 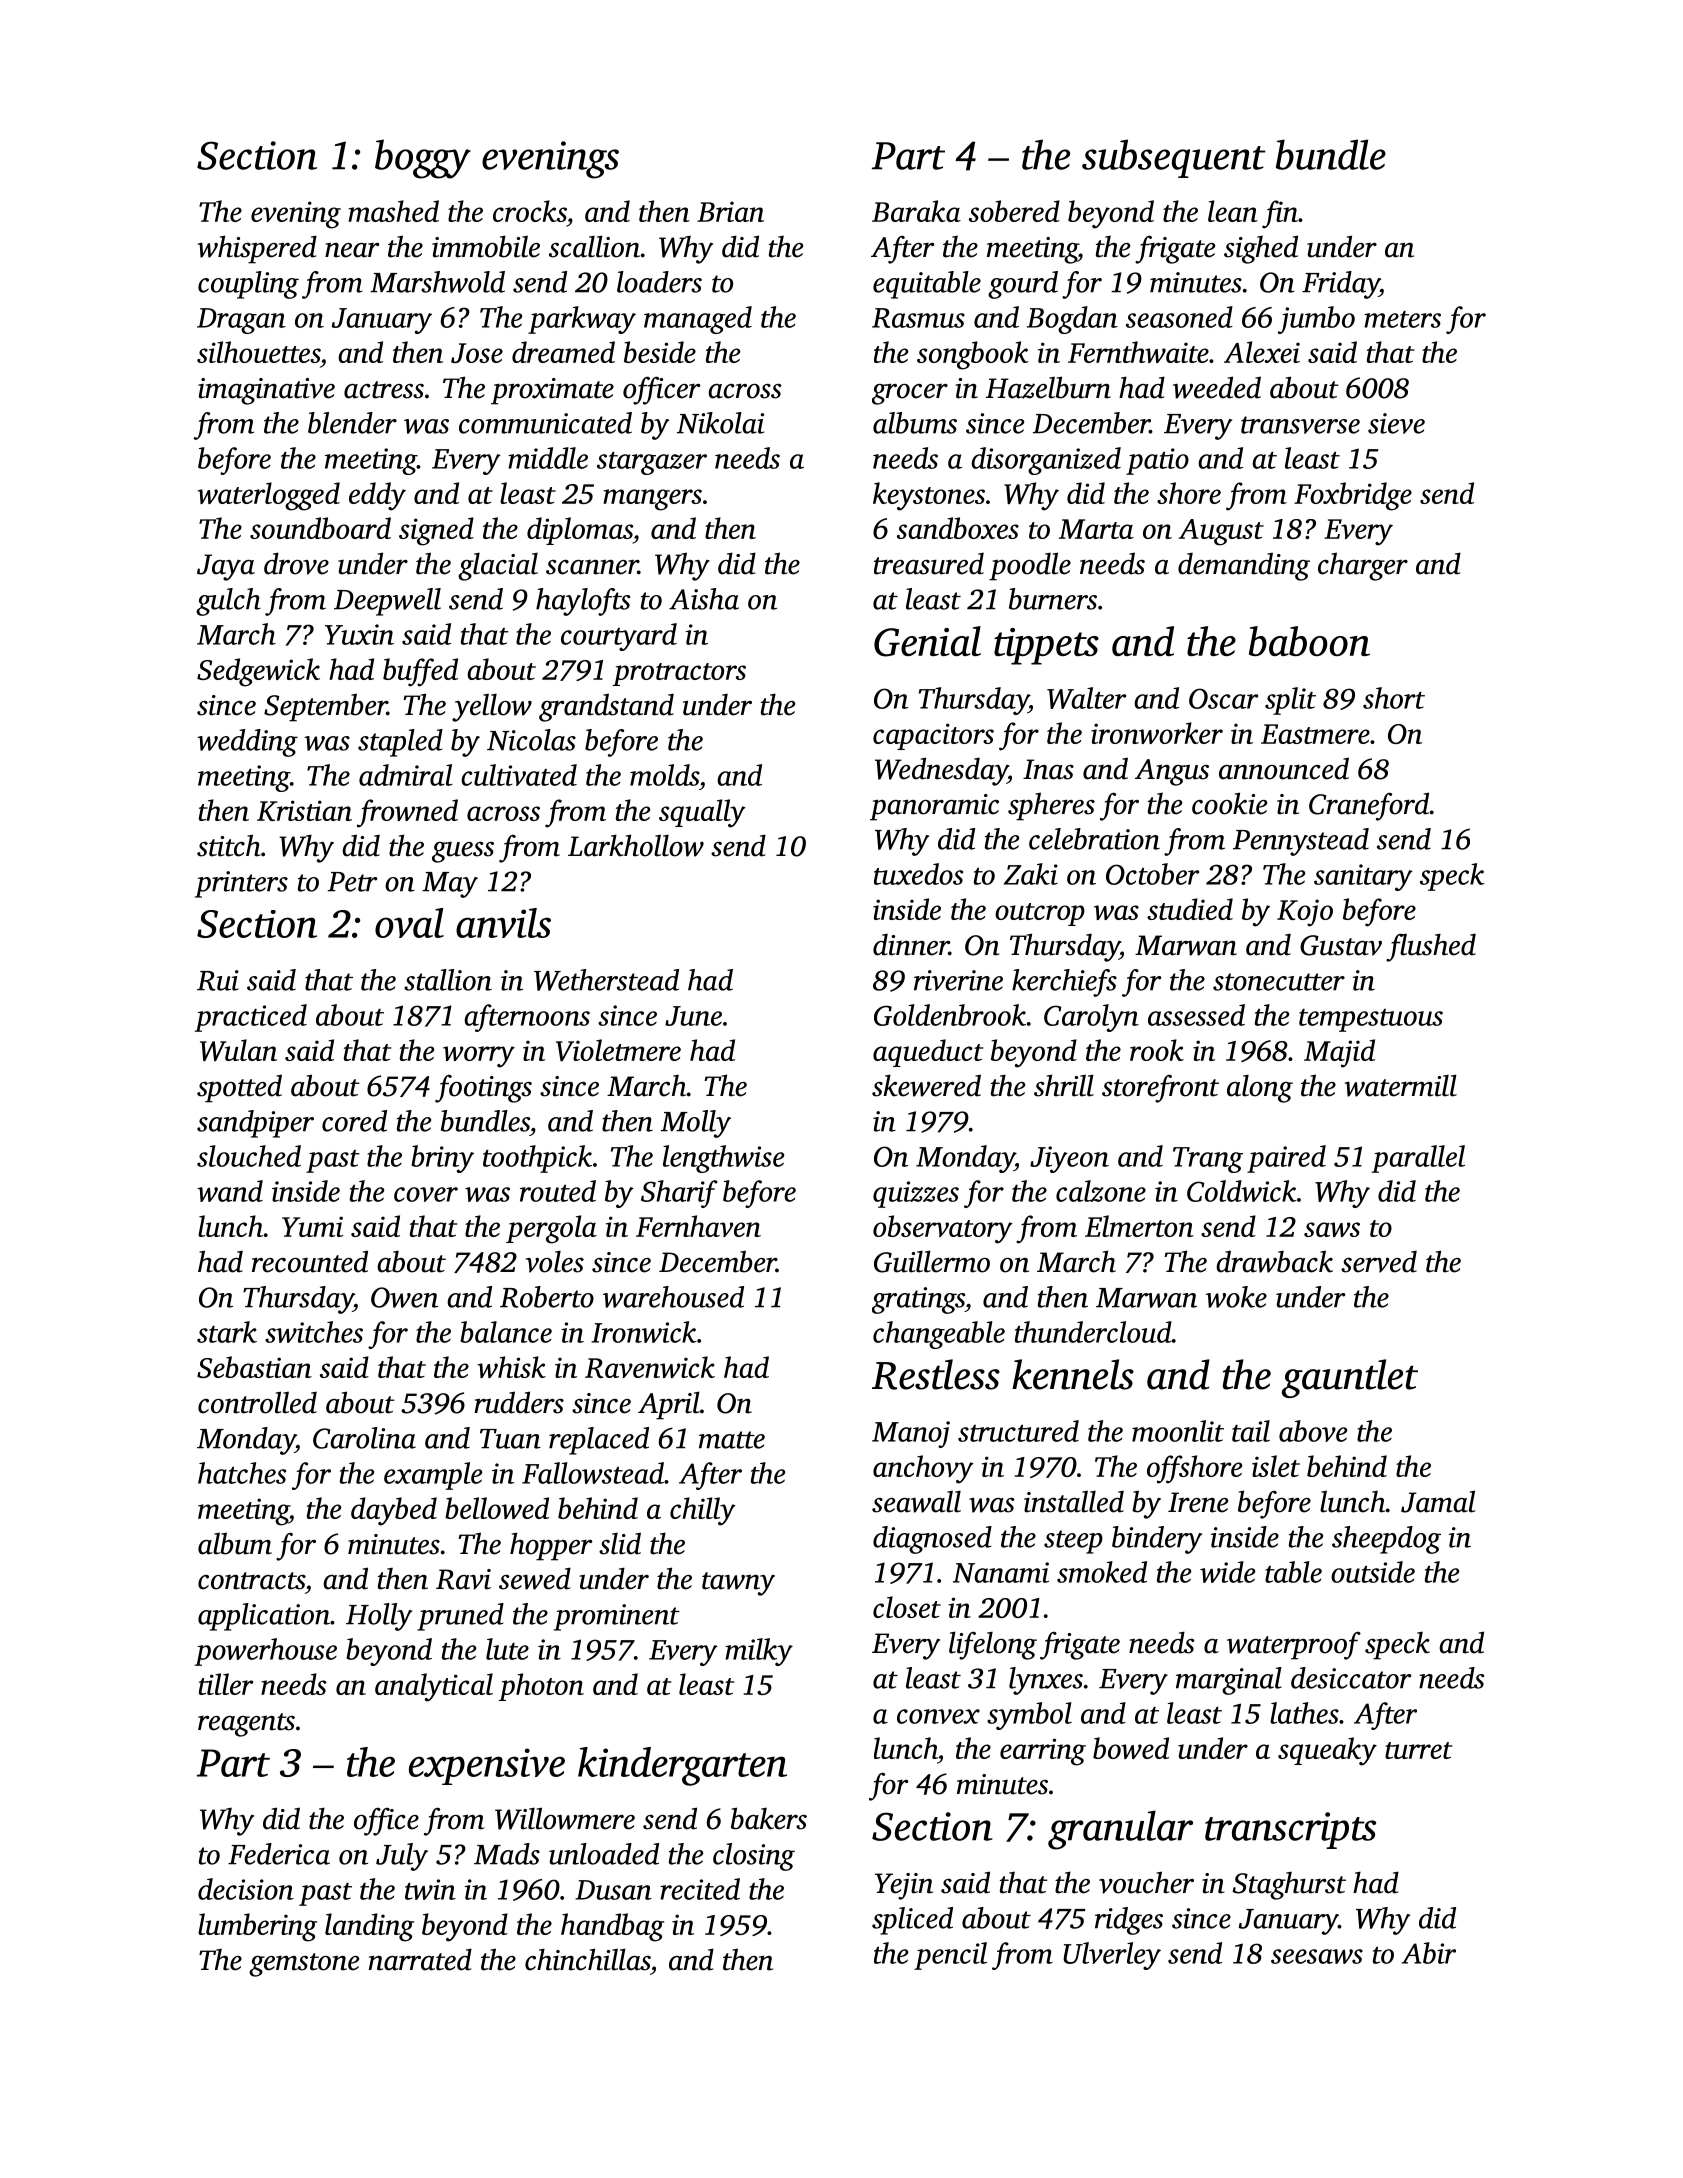 What do you see at coordinates (420, 1959) in the image?
I see `narrated` at bounding box center [420, 1959].
